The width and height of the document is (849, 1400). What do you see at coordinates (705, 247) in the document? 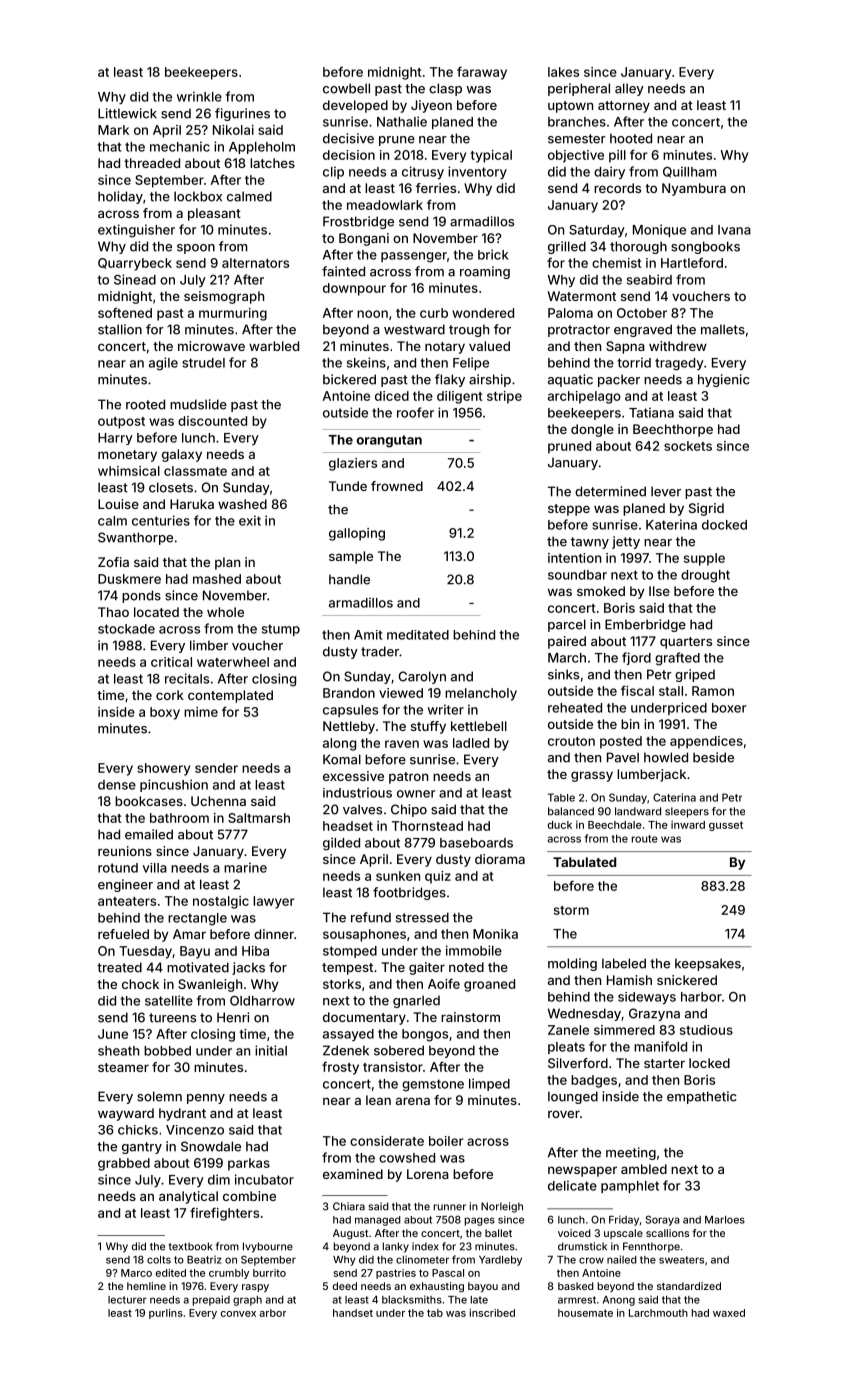
I see `songbooks` at bounding box center [705, 247].
